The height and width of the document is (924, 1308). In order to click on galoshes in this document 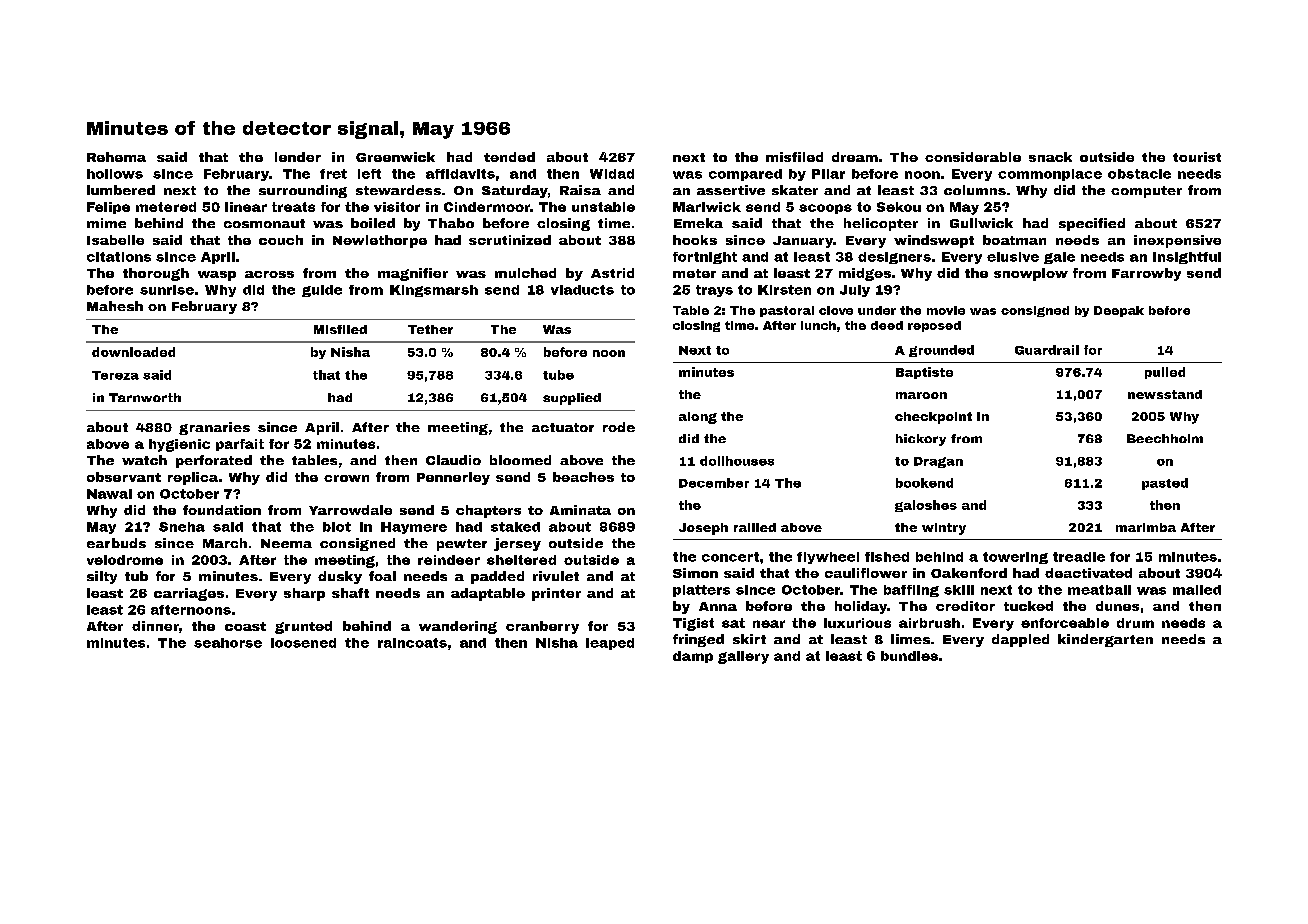, I will do `click(926, 506)`.
